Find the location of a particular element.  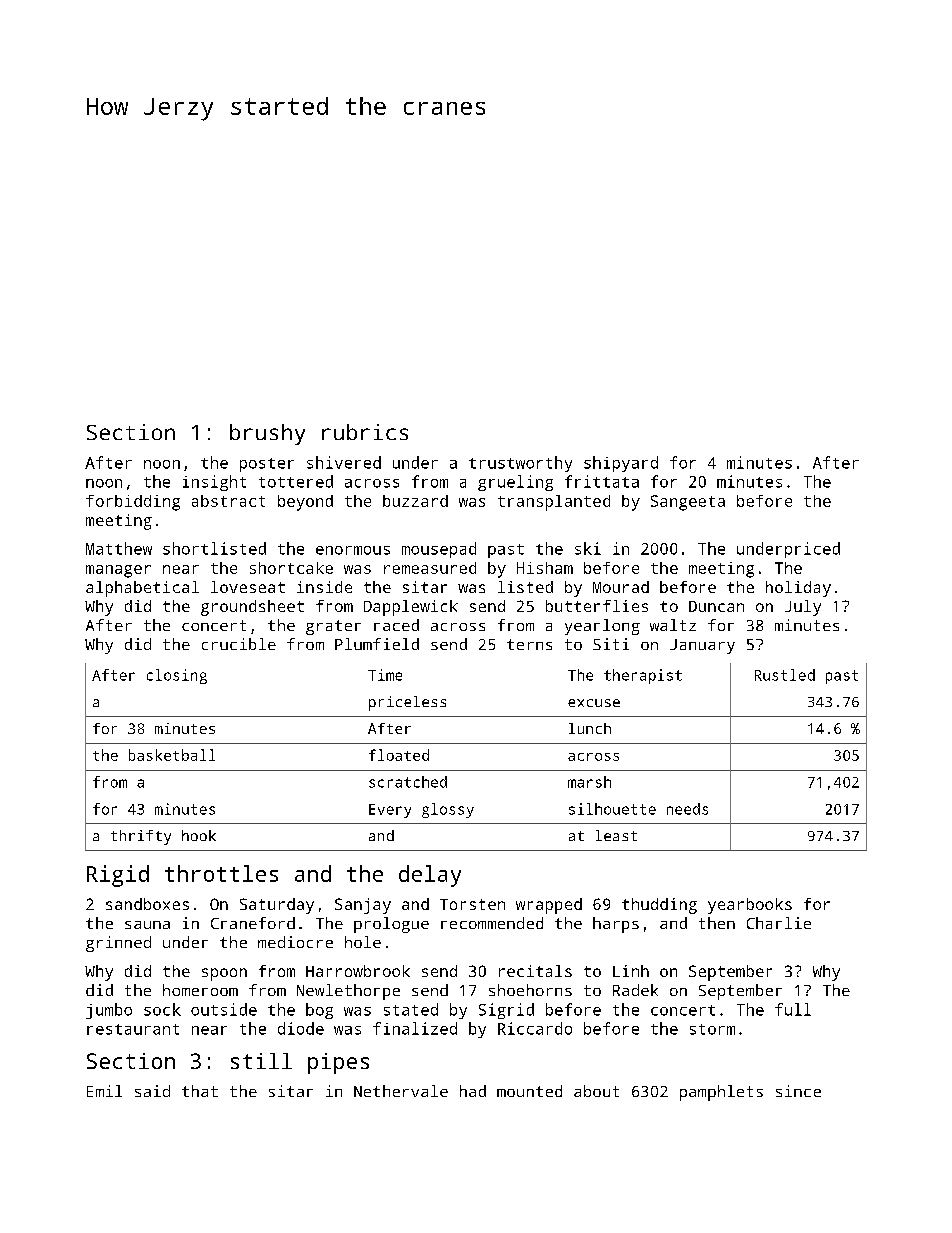

closing is located at coordinates (177, 676).
